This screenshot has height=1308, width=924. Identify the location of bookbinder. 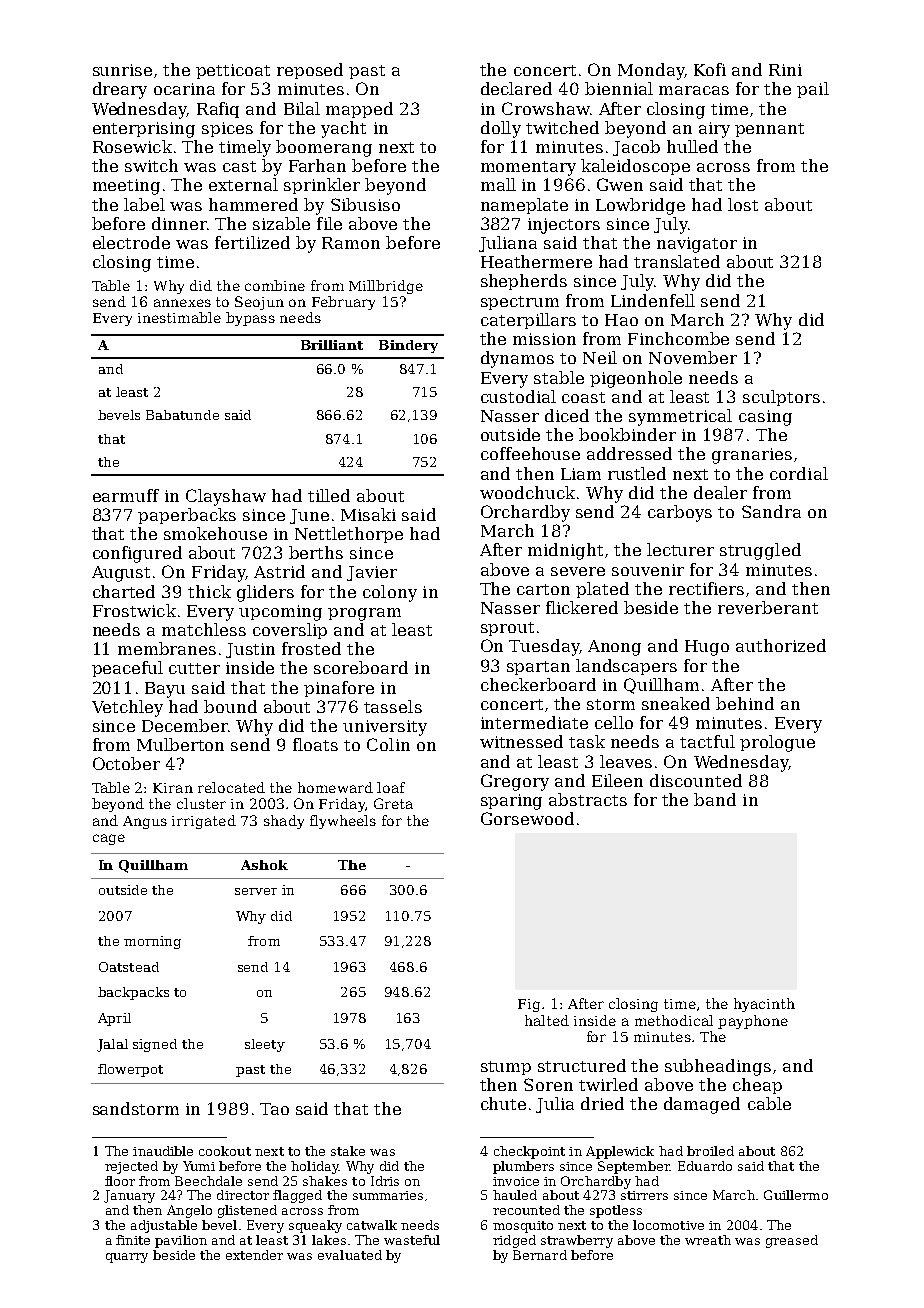
(627, 434).
